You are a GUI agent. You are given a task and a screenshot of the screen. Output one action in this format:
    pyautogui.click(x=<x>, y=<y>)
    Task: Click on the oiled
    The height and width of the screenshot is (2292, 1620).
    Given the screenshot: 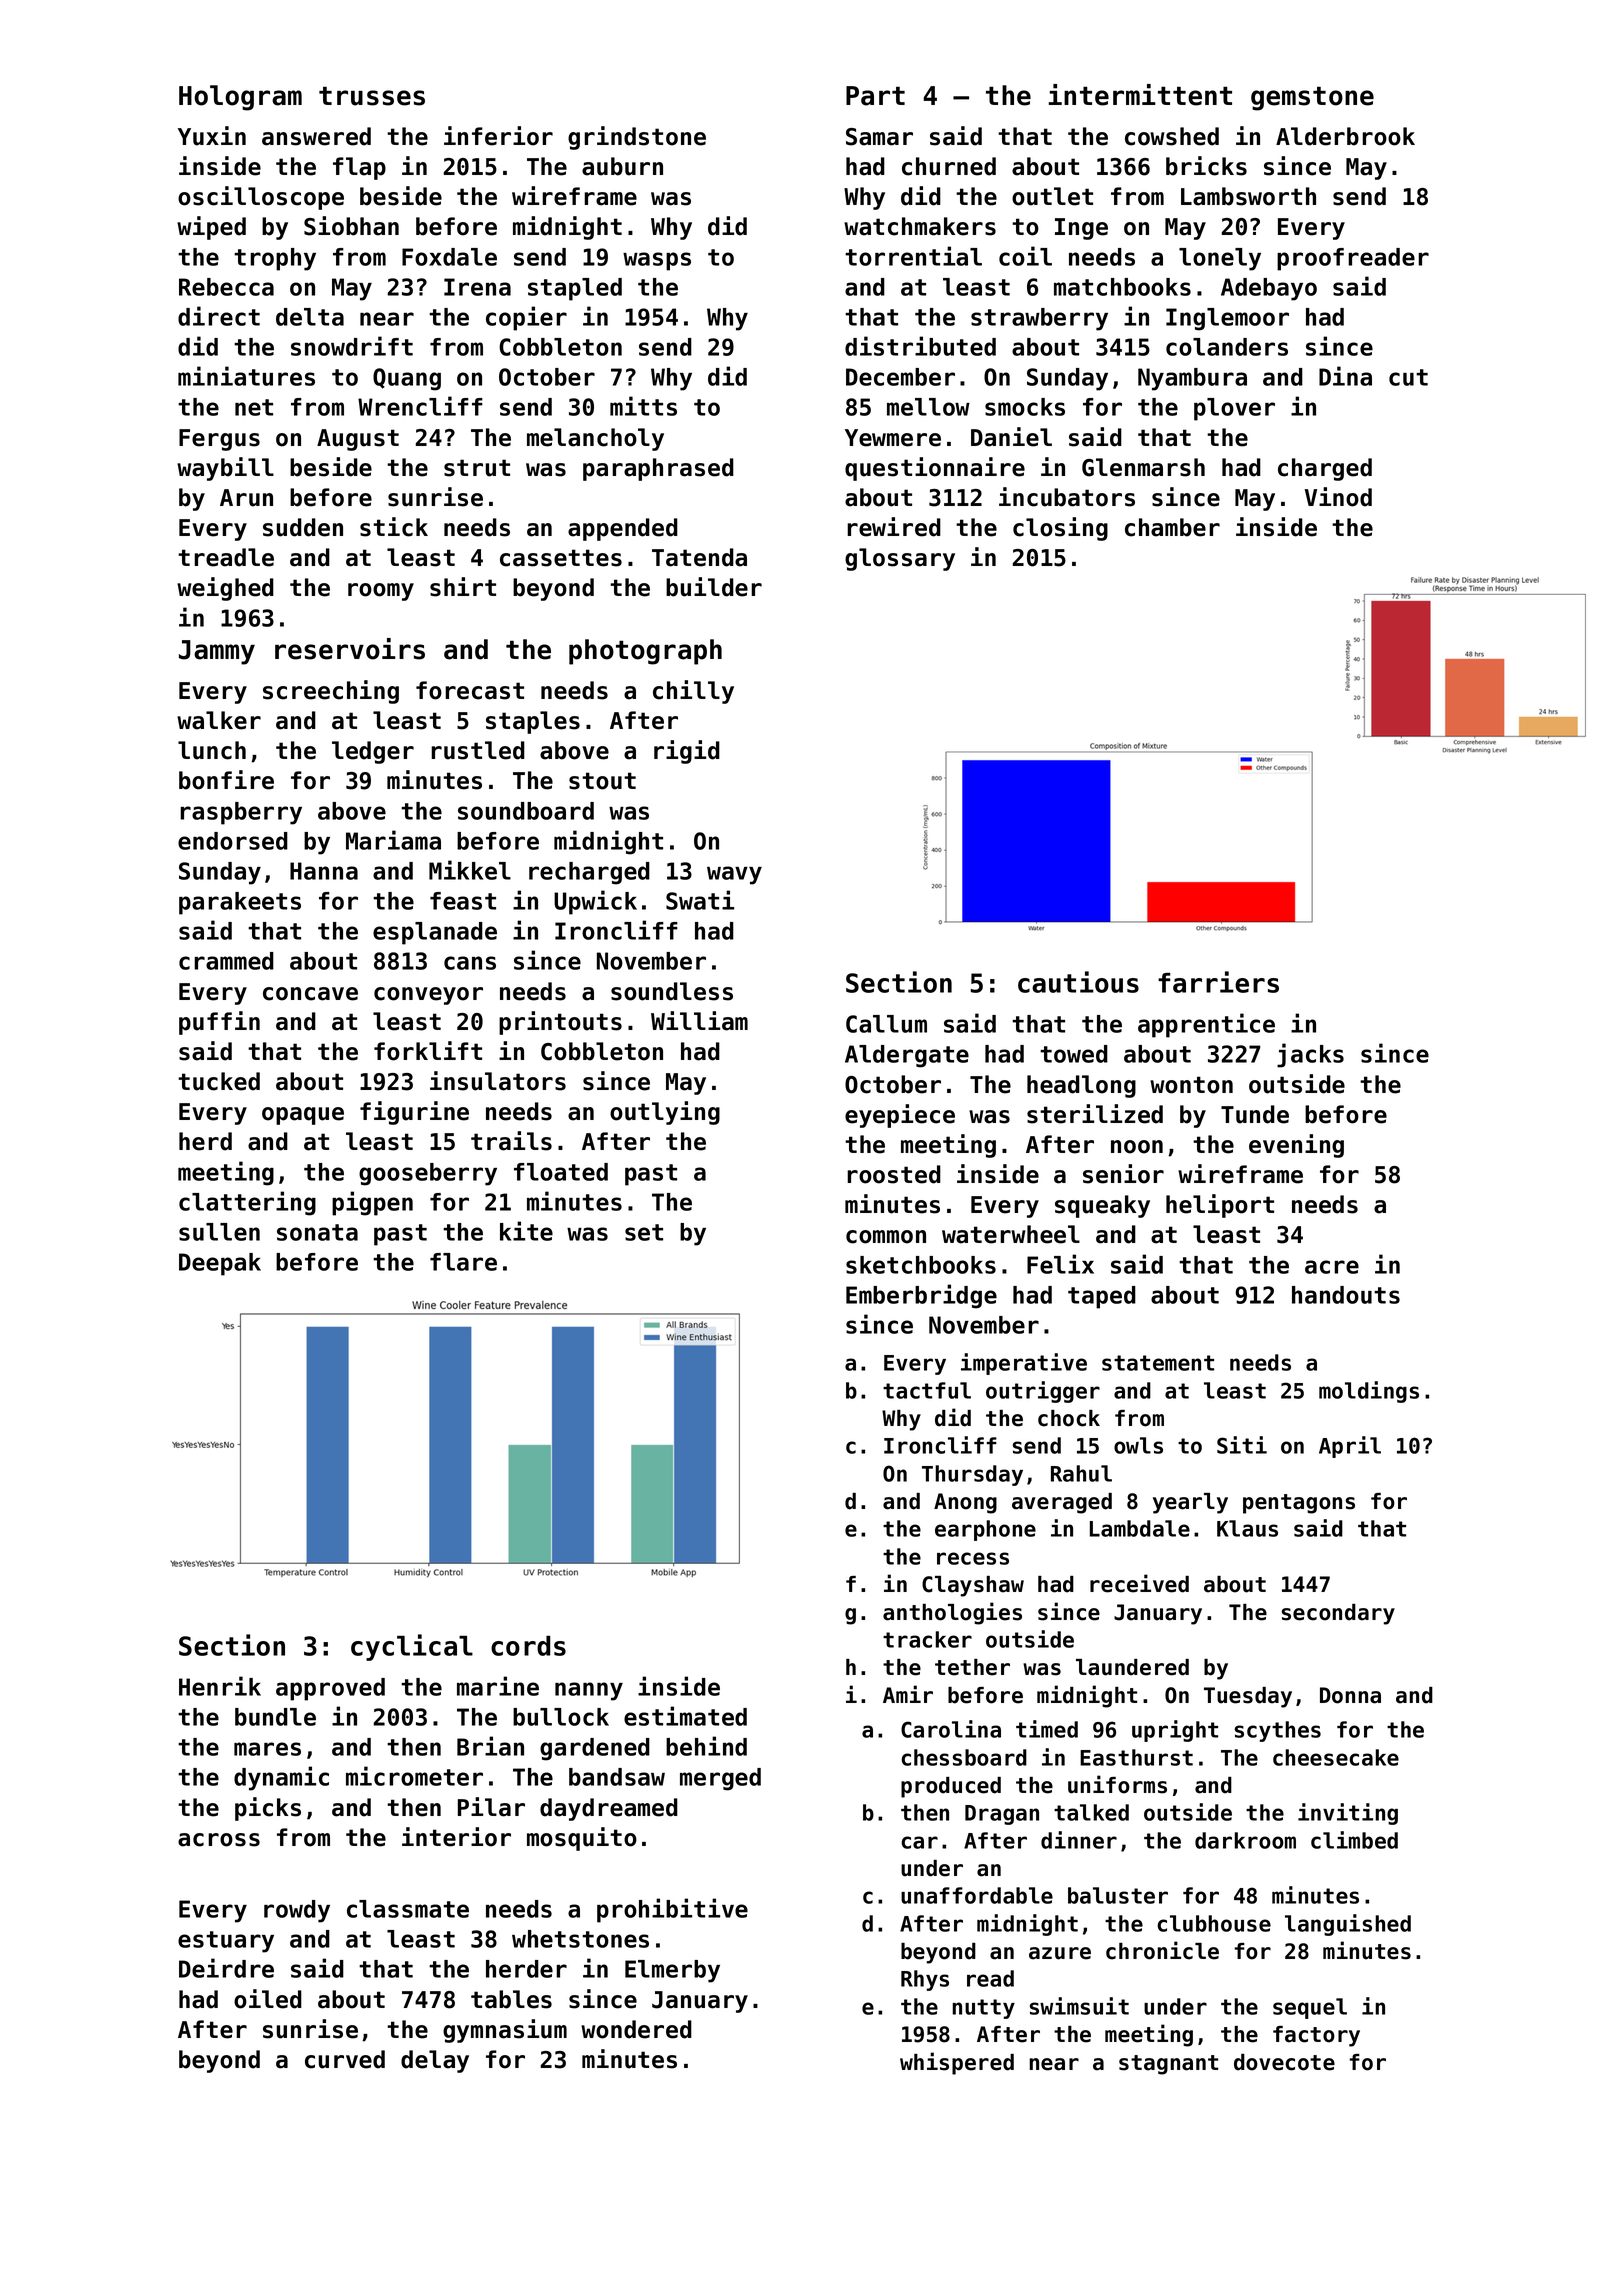 What is the action you would take?
    pyautogui.click(x=268, y=1999)
